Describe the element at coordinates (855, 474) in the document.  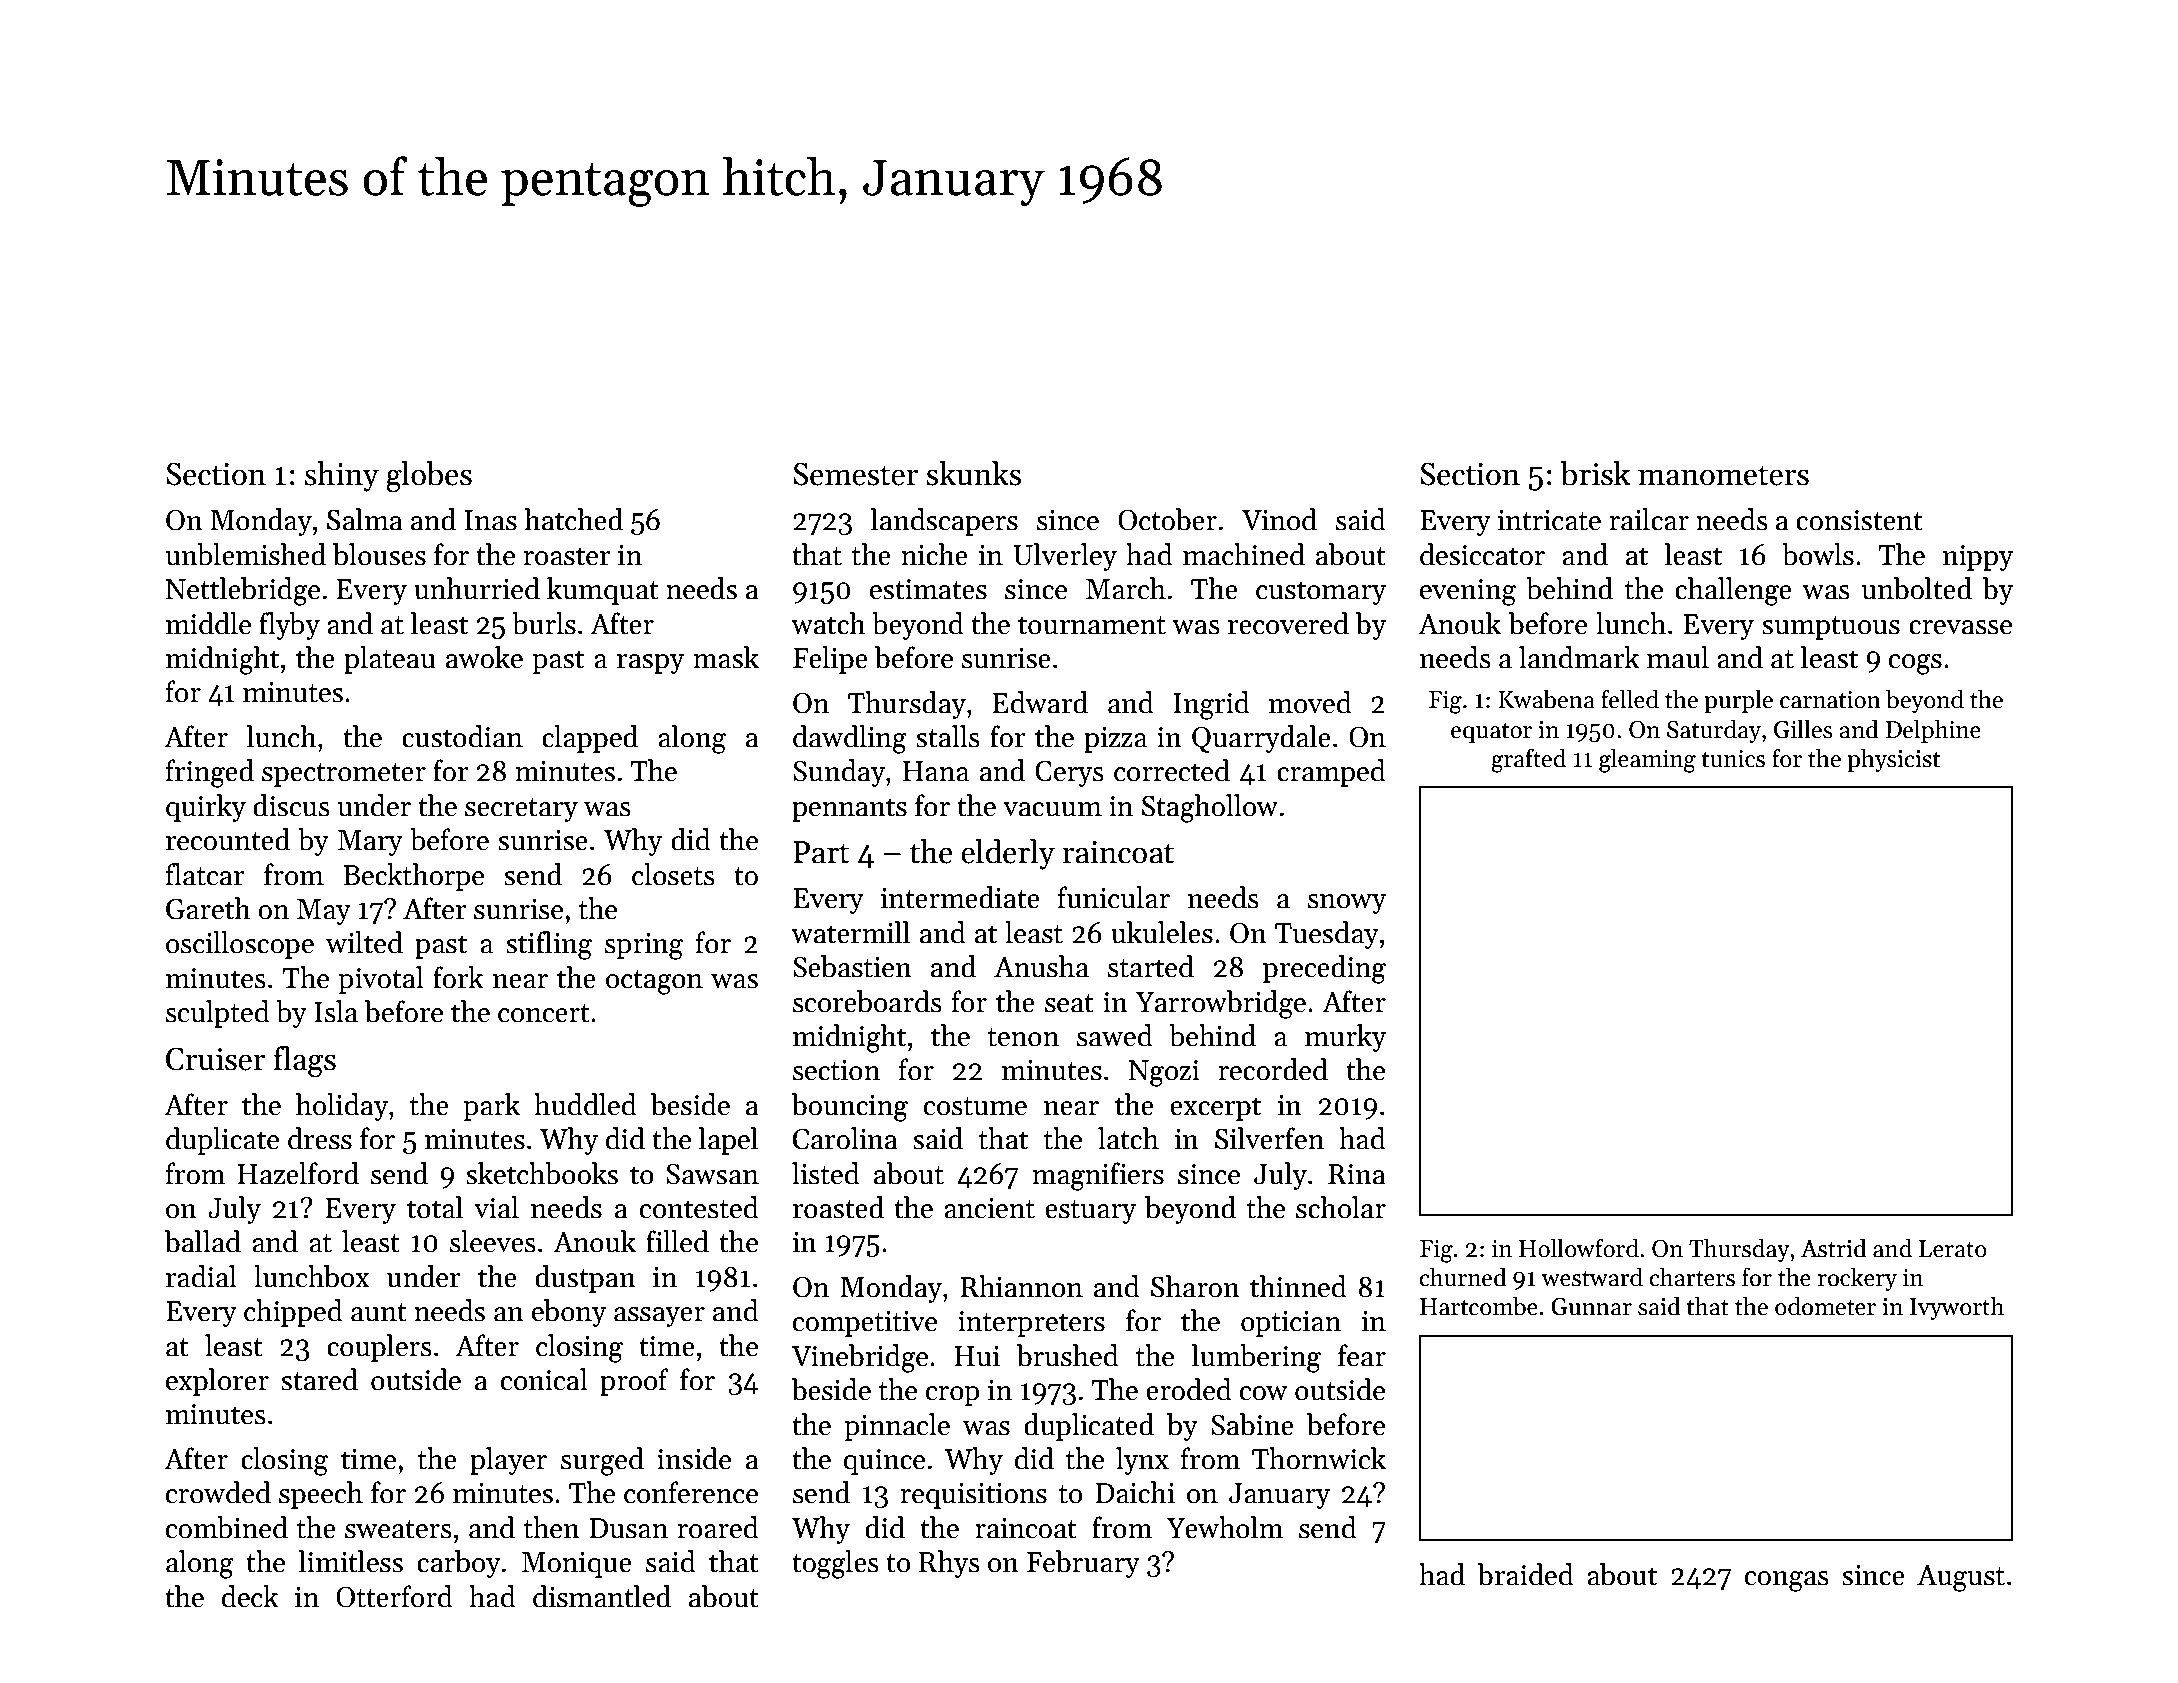
I see `Semester` at that location.
